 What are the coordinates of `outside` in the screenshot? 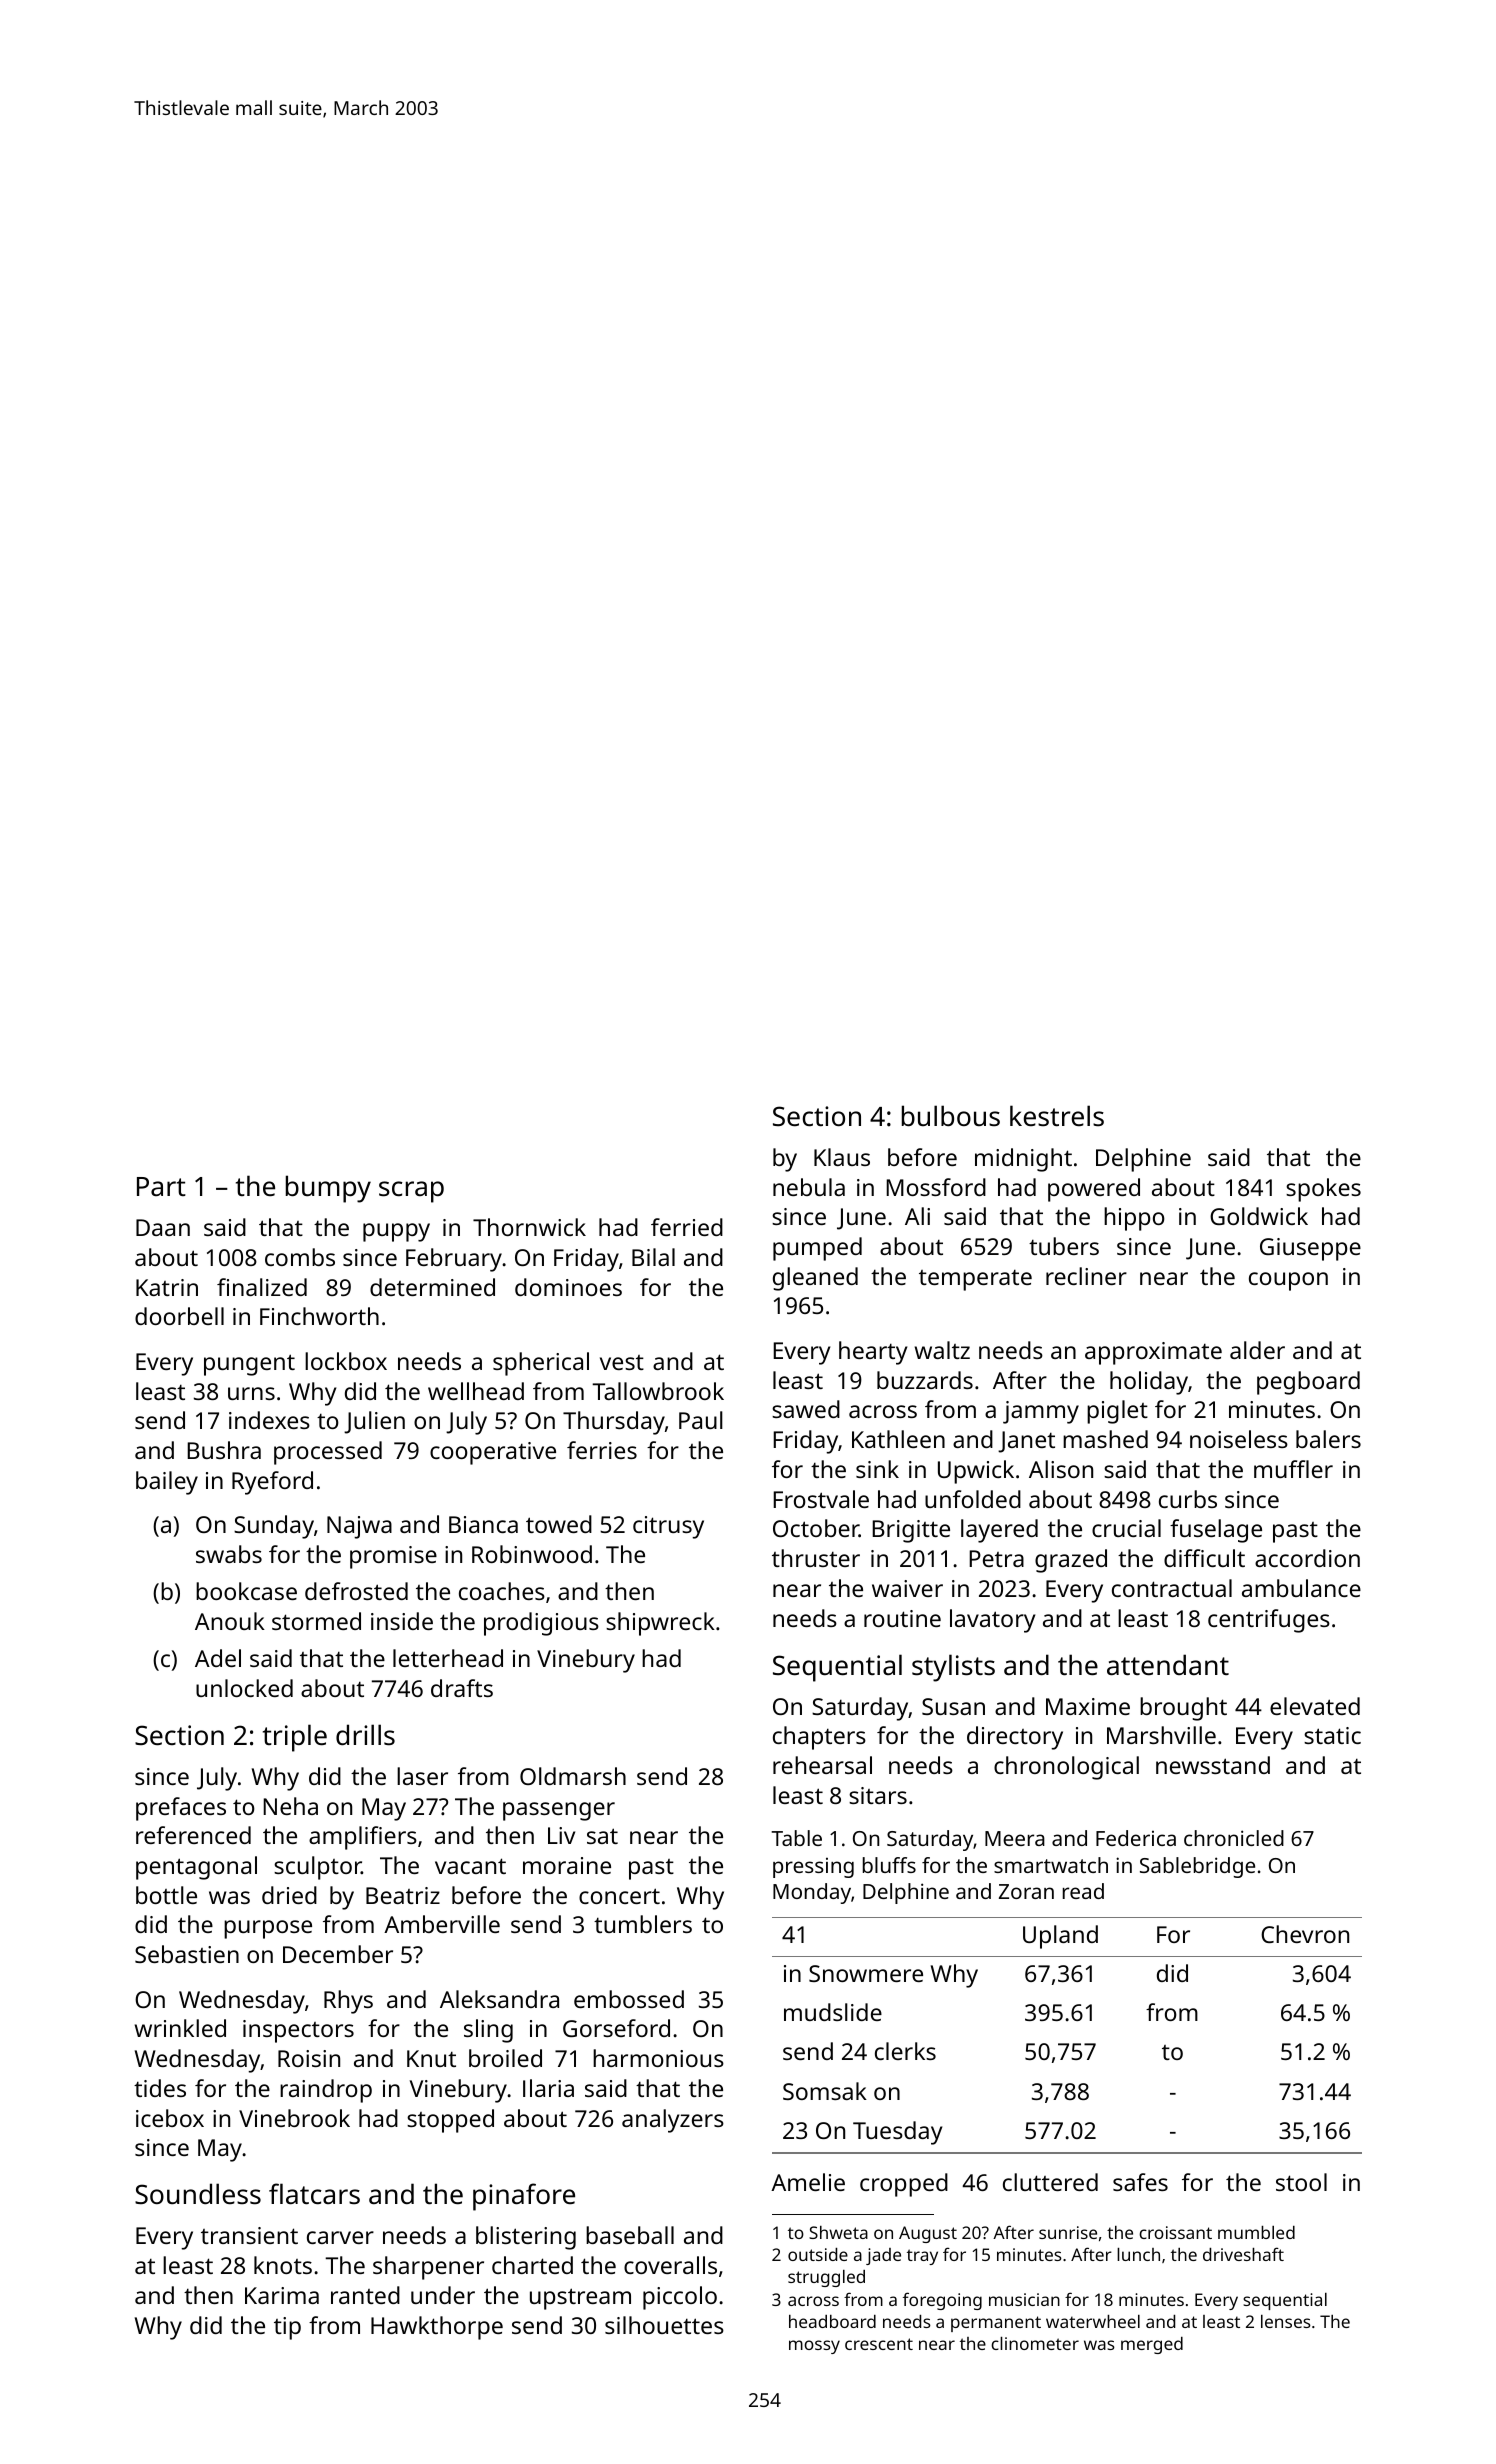 It's located at (818, 2254).
